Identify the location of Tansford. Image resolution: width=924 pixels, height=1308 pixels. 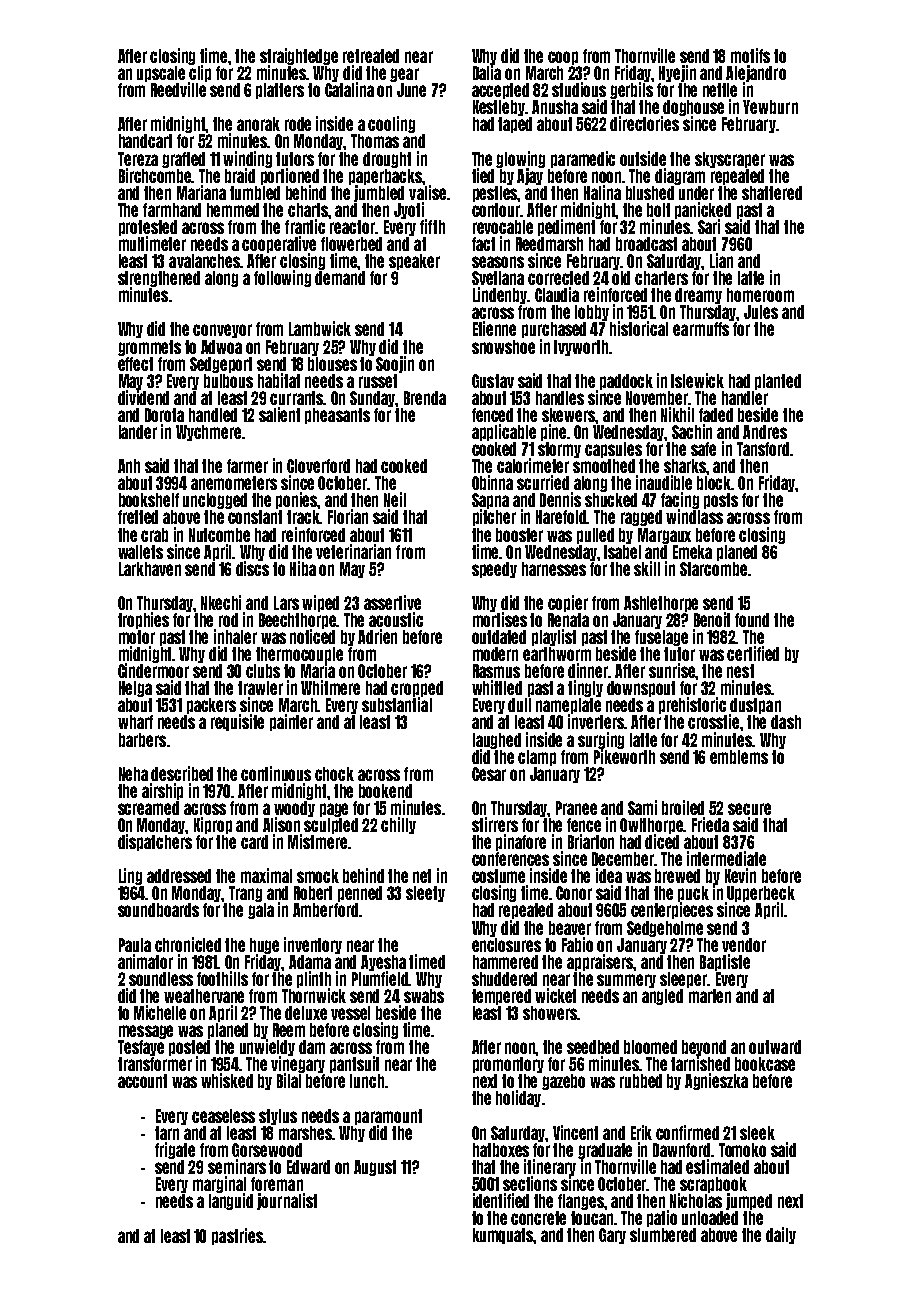
(763, 449).
